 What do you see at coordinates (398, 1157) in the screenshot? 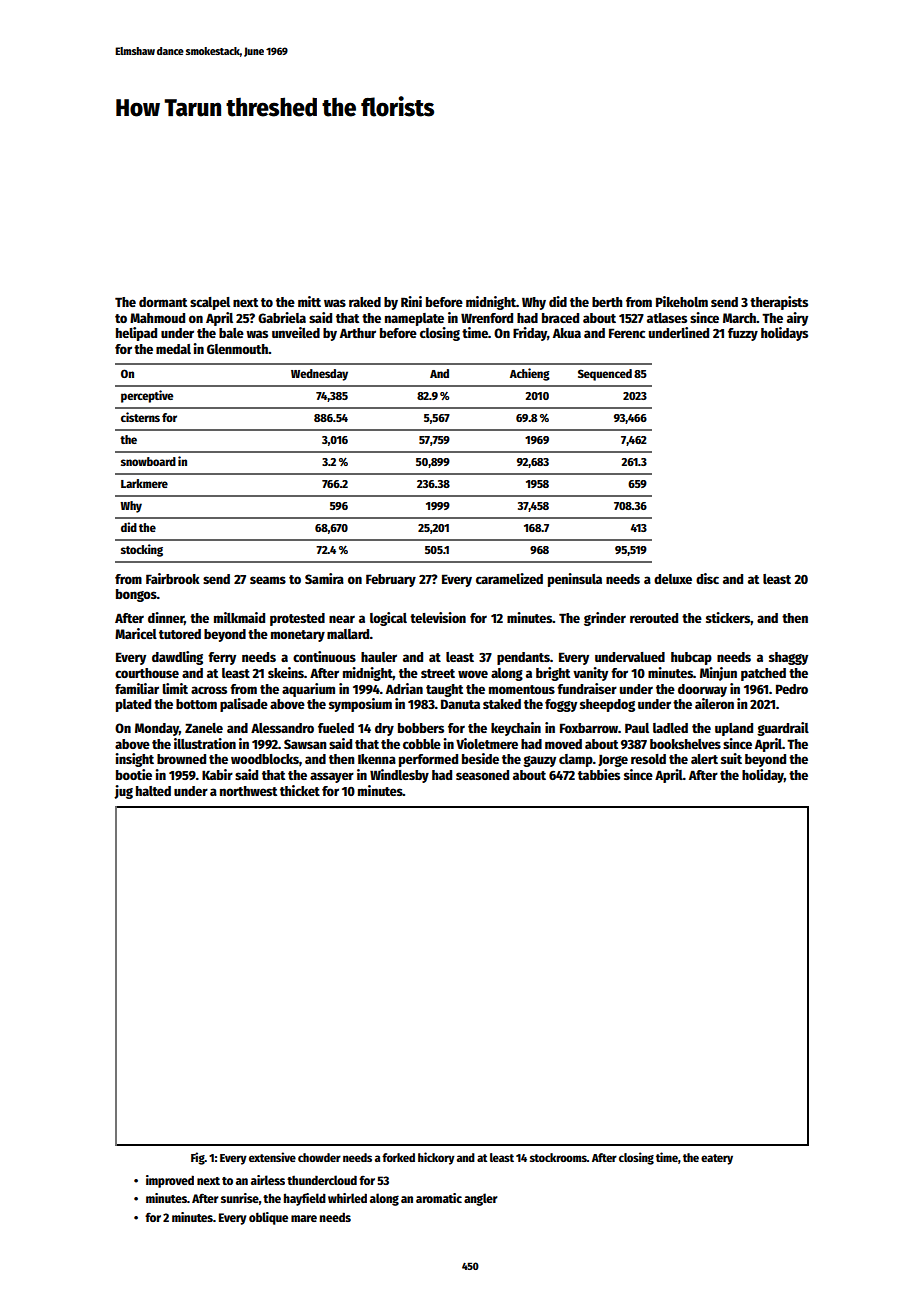
I see `forked` at bounding box center [398, 1157].
